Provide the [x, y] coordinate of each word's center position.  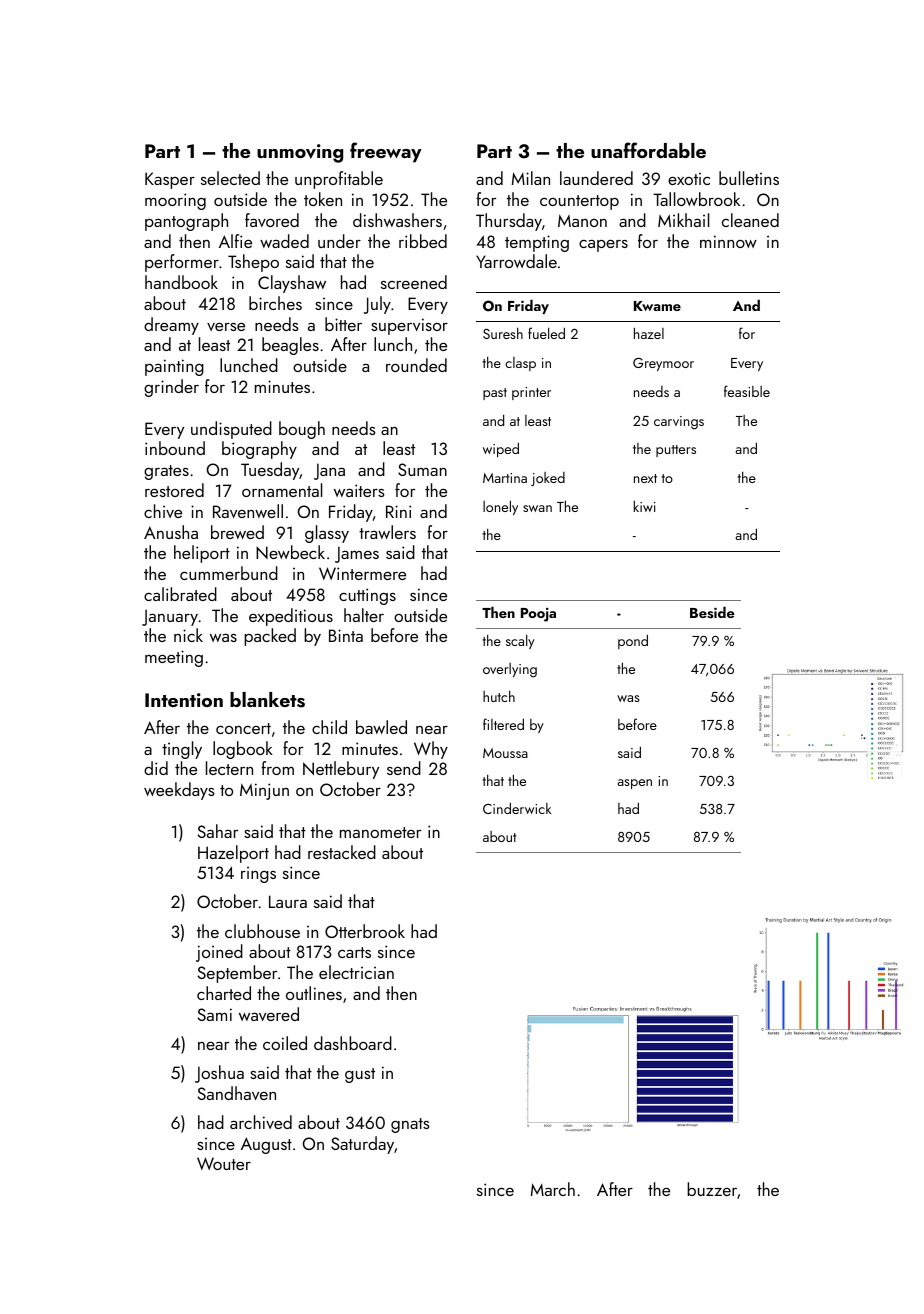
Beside [712, 612]
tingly [182, 750]
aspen [635, 784]
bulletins [749, 178]
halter [364, 615]
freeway [386, 152]
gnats [410, 1125]
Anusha [171, 532]
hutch [499, 696]
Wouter [224, 1163]
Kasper [170, 180]
